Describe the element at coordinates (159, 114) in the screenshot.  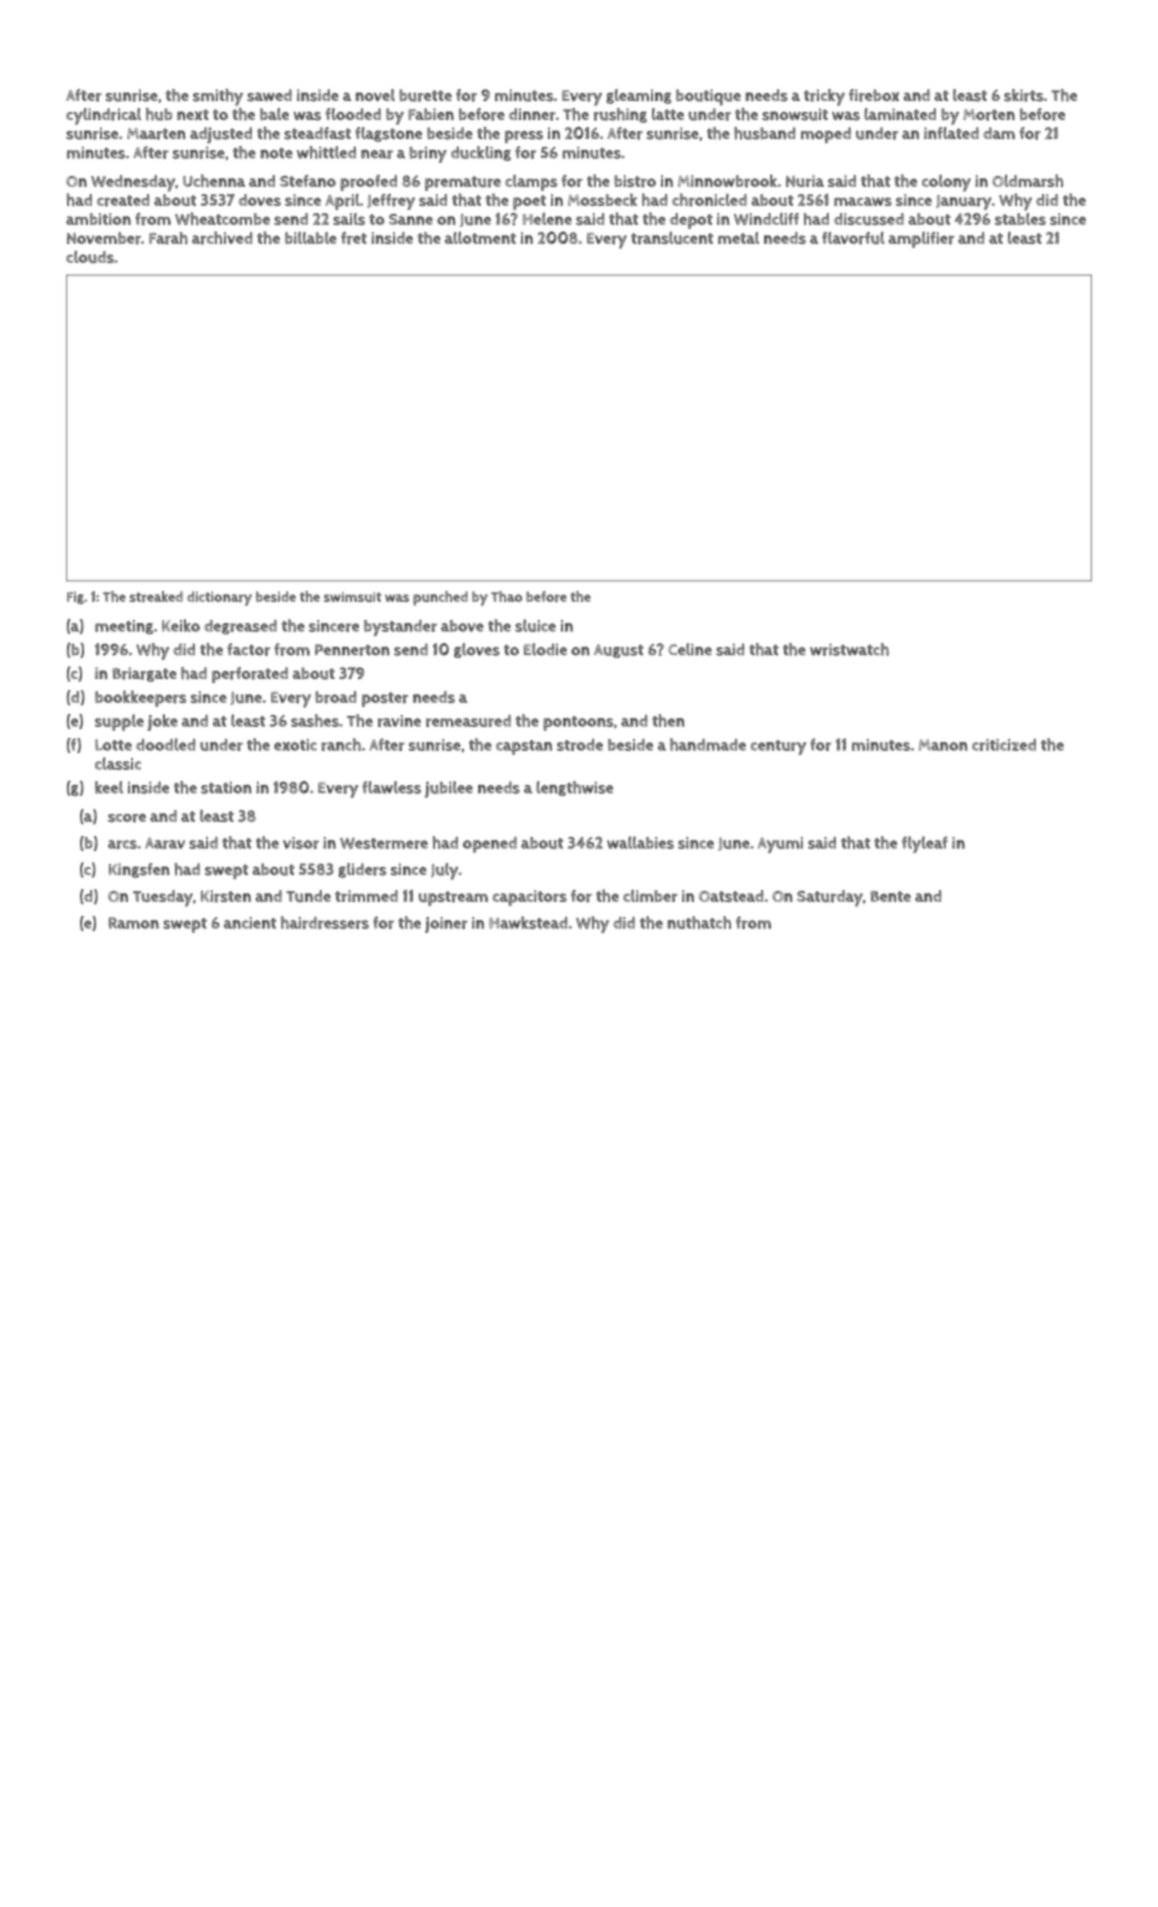
I see `hub` at that location.
